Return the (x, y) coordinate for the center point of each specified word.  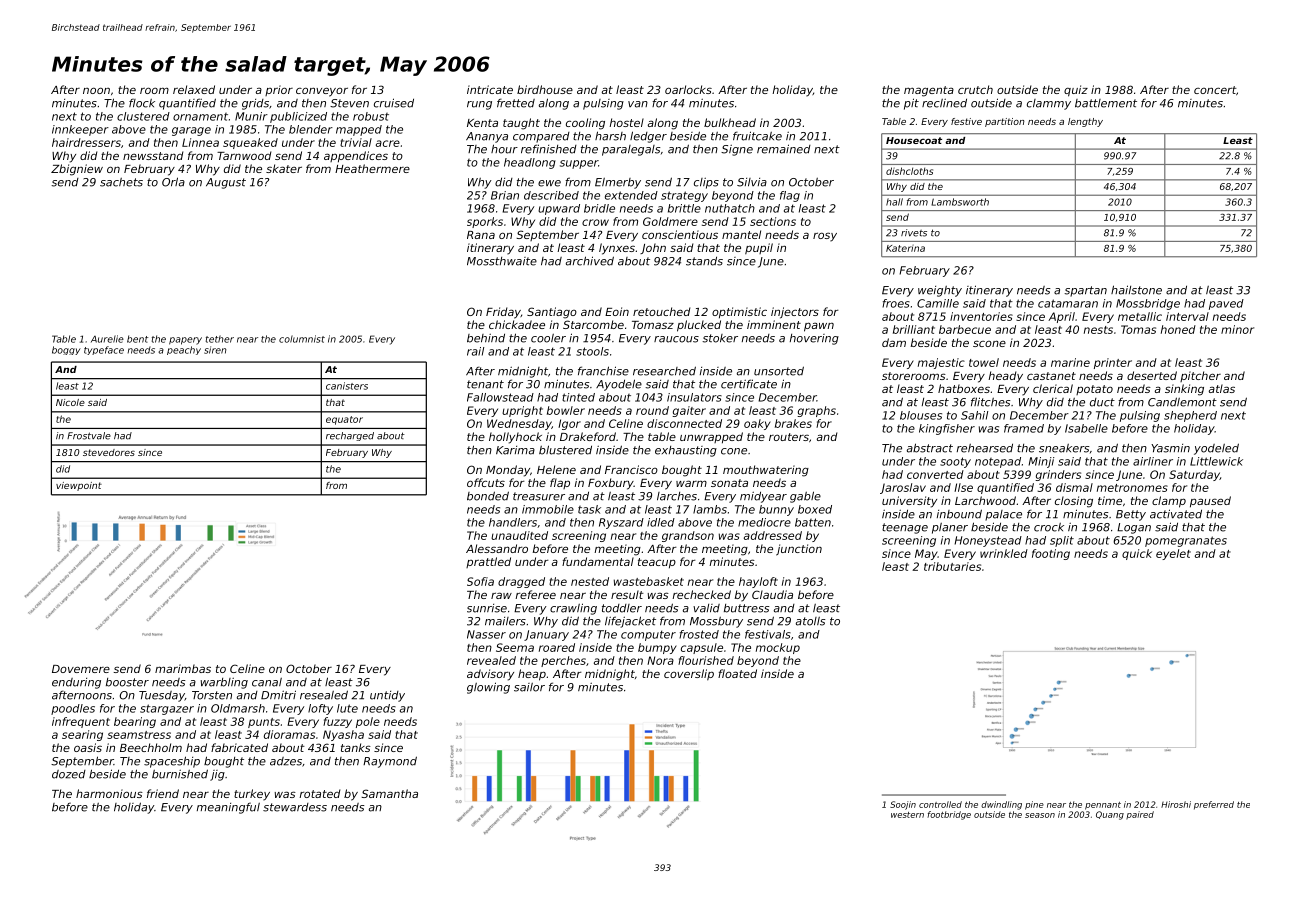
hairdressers (86, 142)
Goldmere (670, 221)
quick (1137, 554)
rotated (319, 793)
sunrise (487, 608)
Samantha (389, 793)
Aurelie (107, 339)
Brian (505, 195)
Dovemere (81, 669)
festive (966, 121)
